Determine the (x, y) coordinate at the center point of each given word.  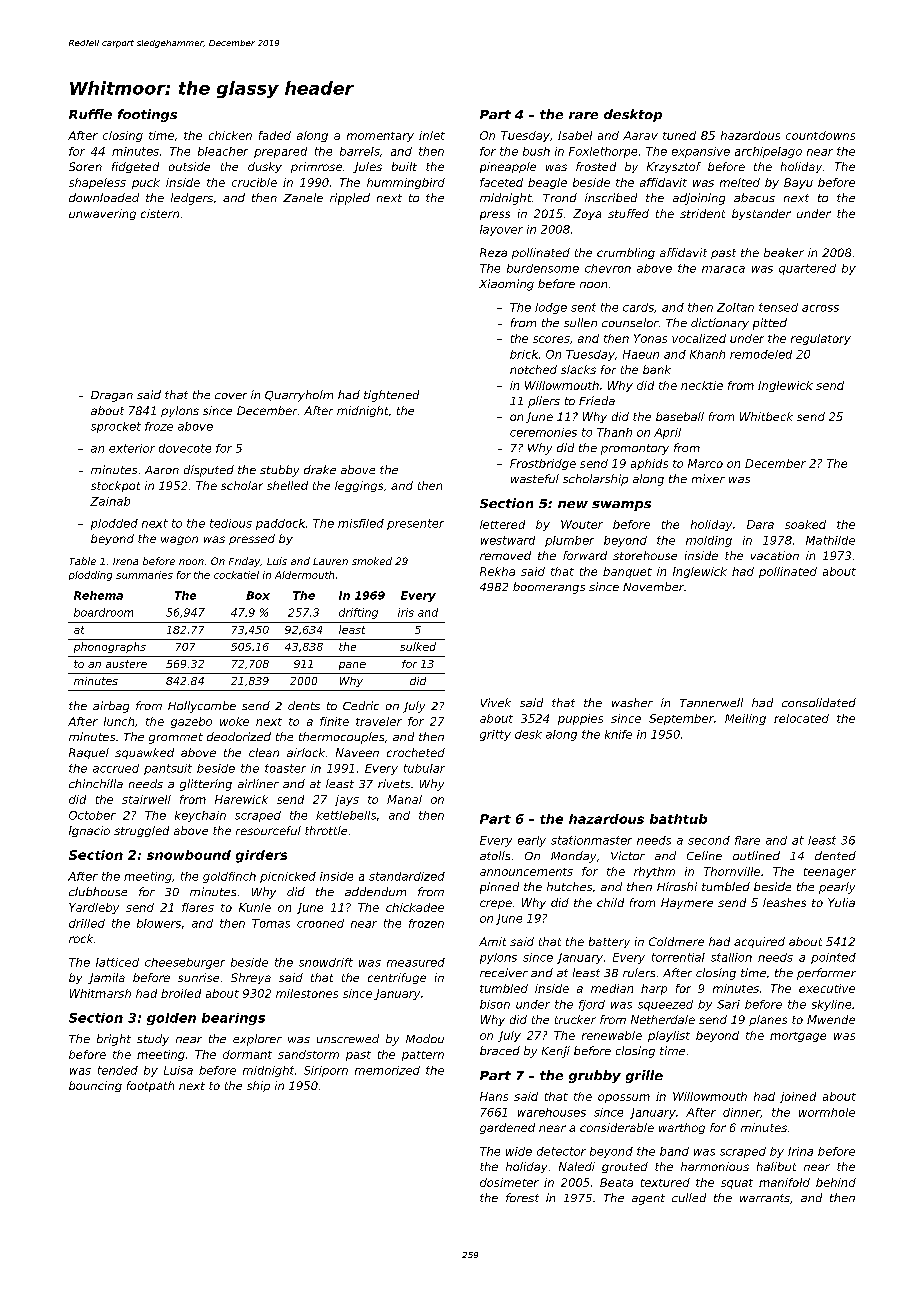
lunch (119, 721)
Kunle (255, 907)
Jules (367, 167)
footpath (150, 1086)
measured (416, 962)
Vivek (496, 702)
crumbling (626, 253)
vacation (775, 555)
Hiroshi (677, 886)
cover (231, 396)
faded (275, 135)
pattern (423, 1056)
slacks (578, 369)
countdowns (820, 135)
